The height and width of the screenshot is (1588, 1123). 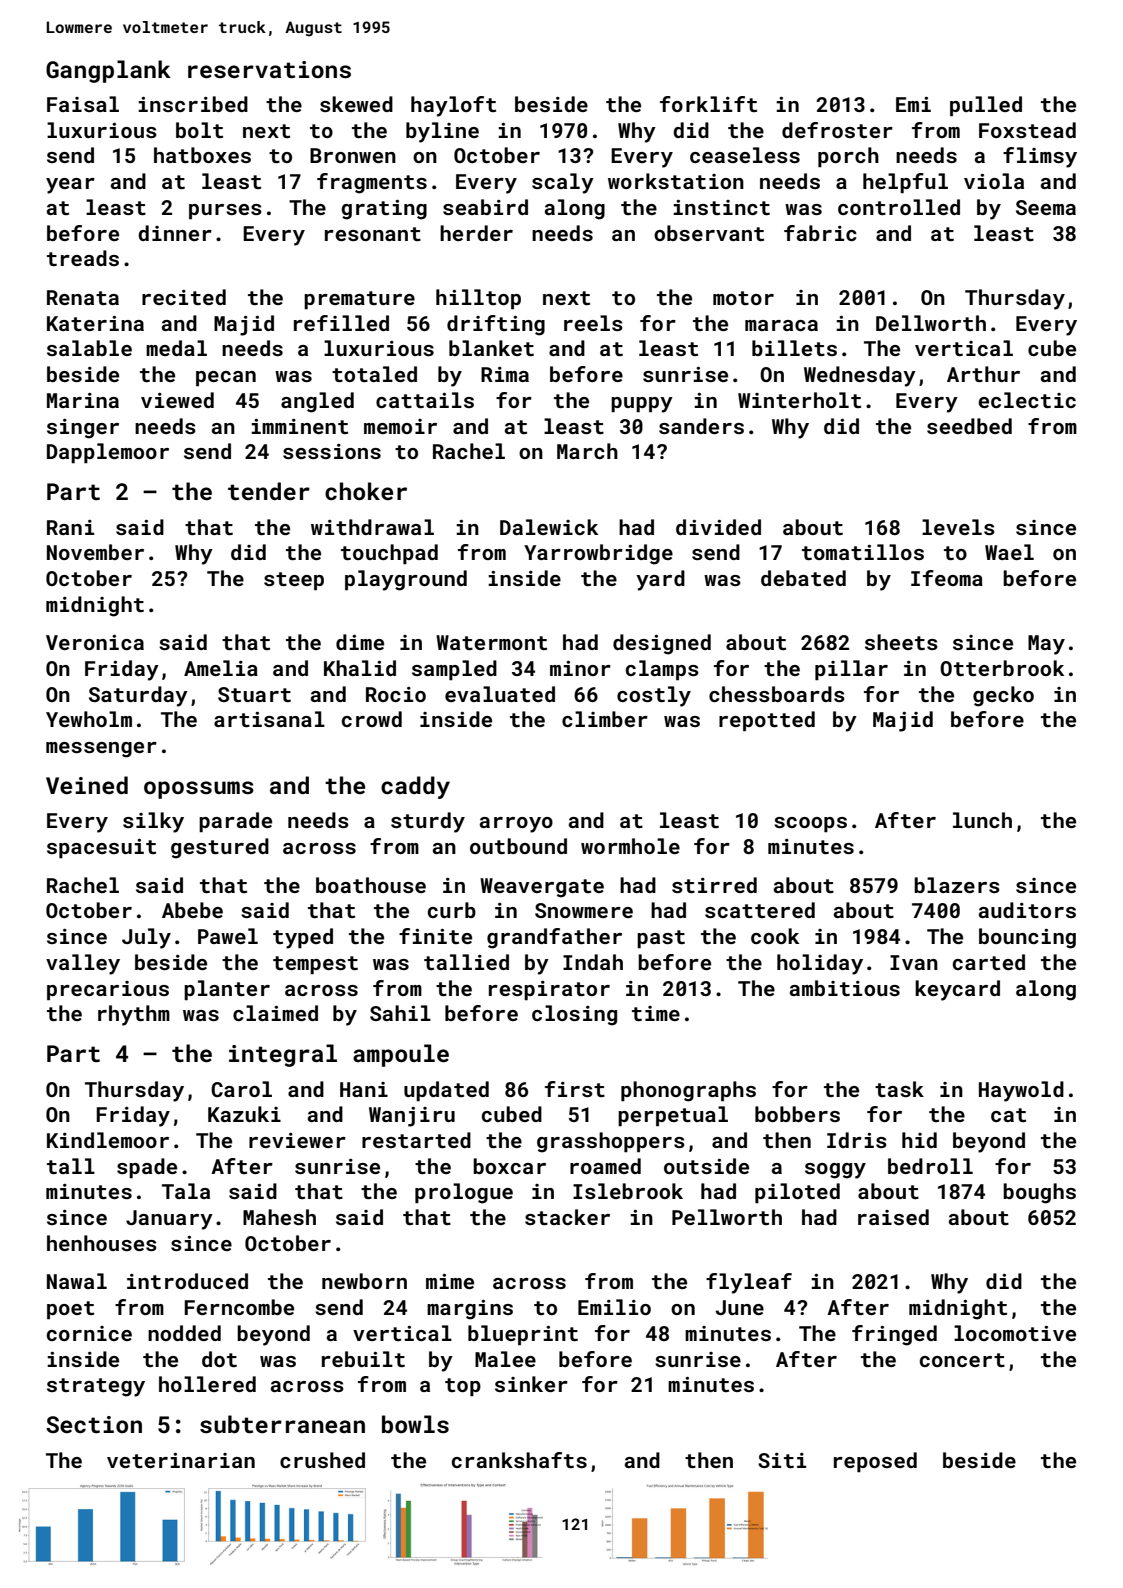 What do you see at coordinates (108, 71) in the screenshot?
I see `Gangplank` at bounding box center [108, 71].
